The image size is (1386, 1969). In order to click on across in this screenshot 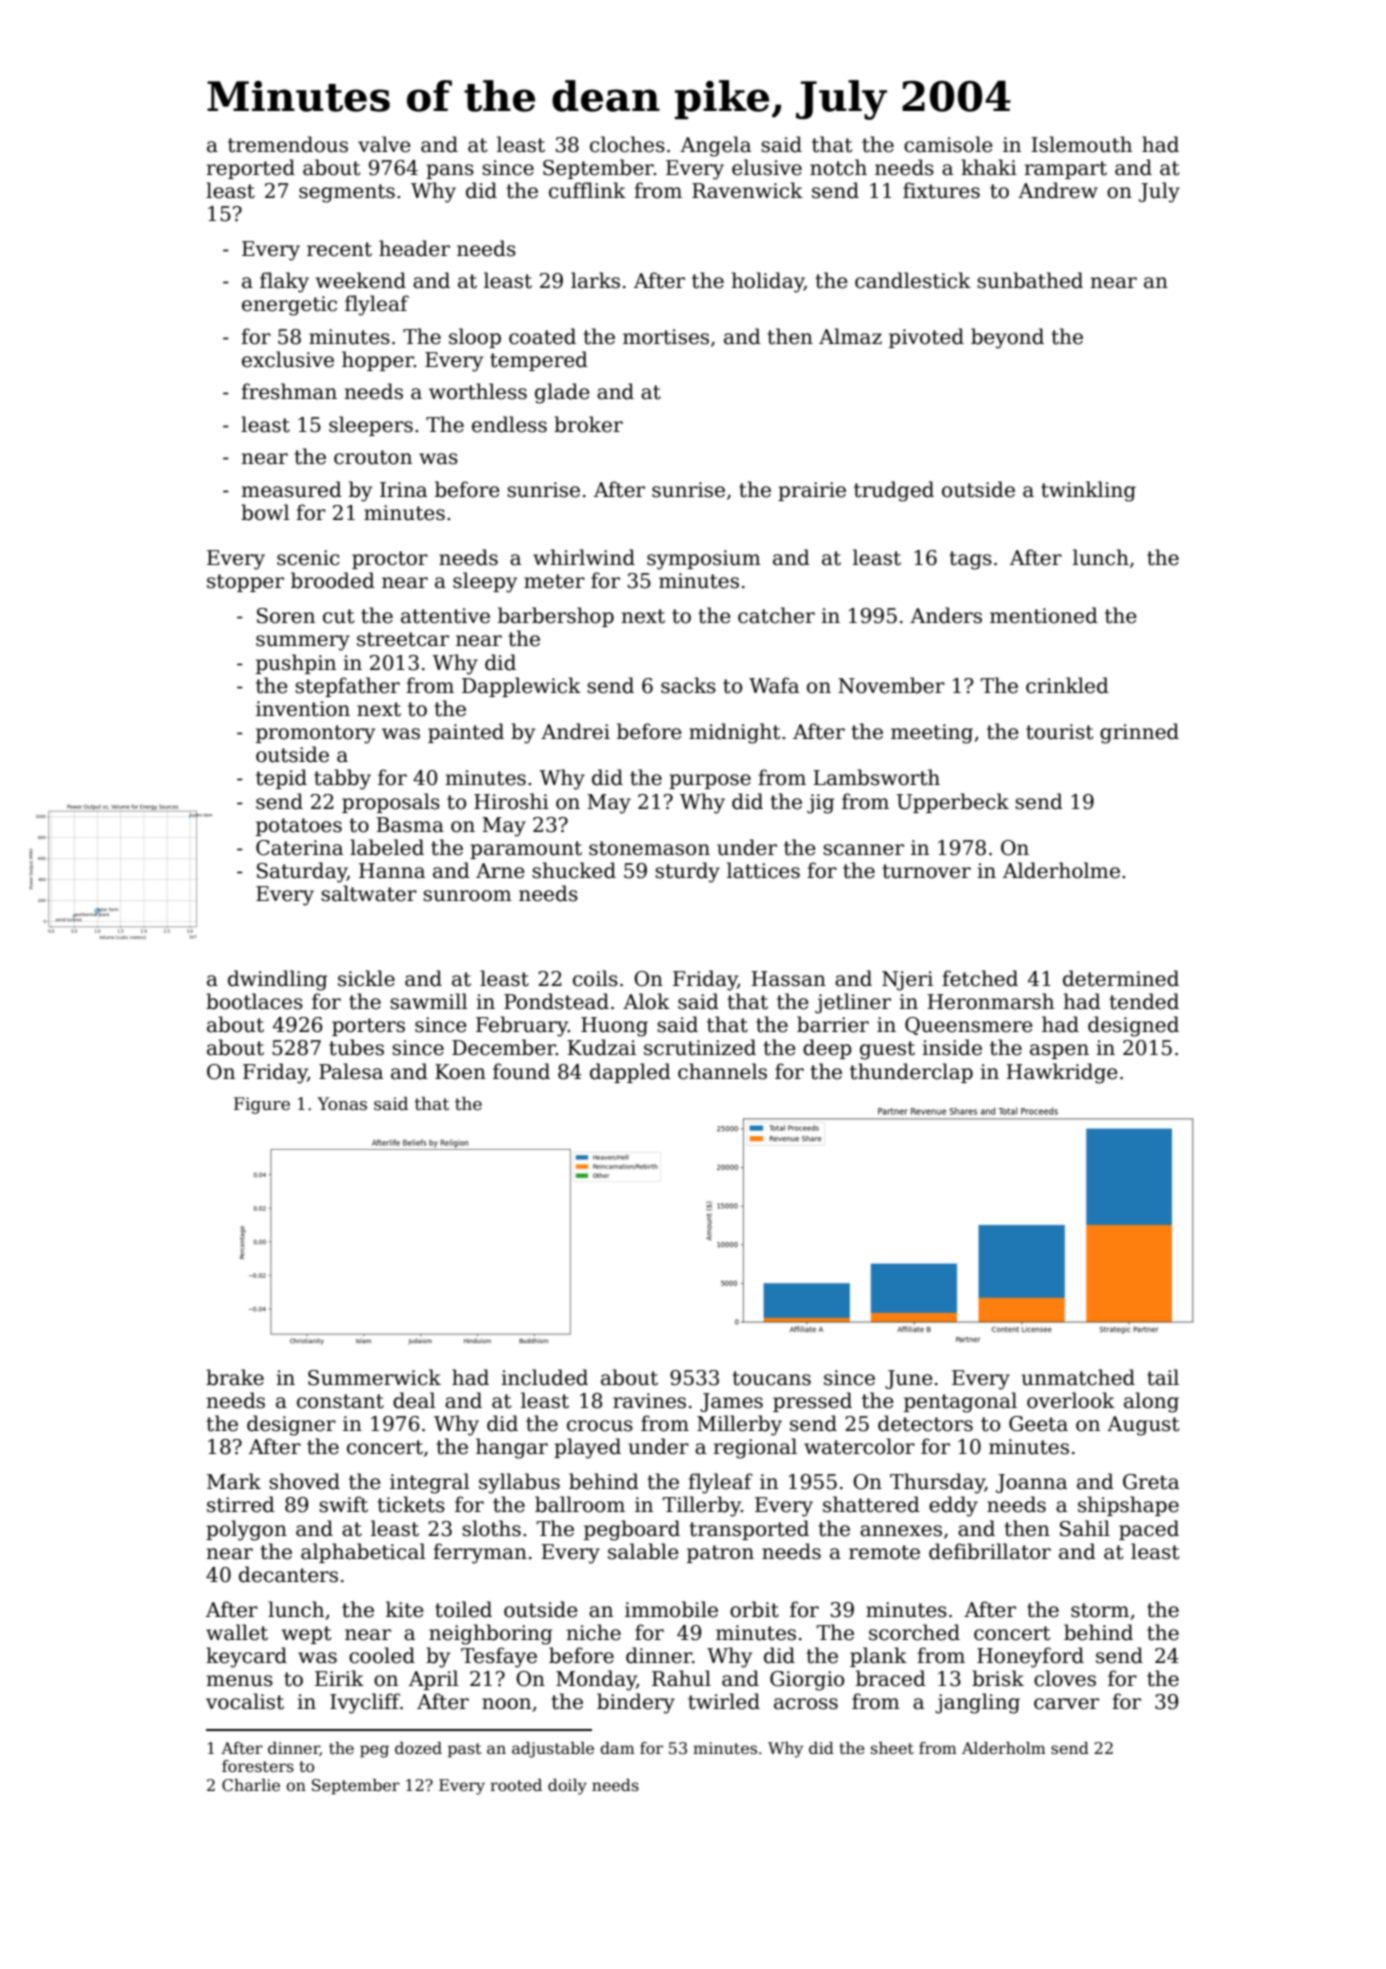, I will do `click(806, 1704)`.
